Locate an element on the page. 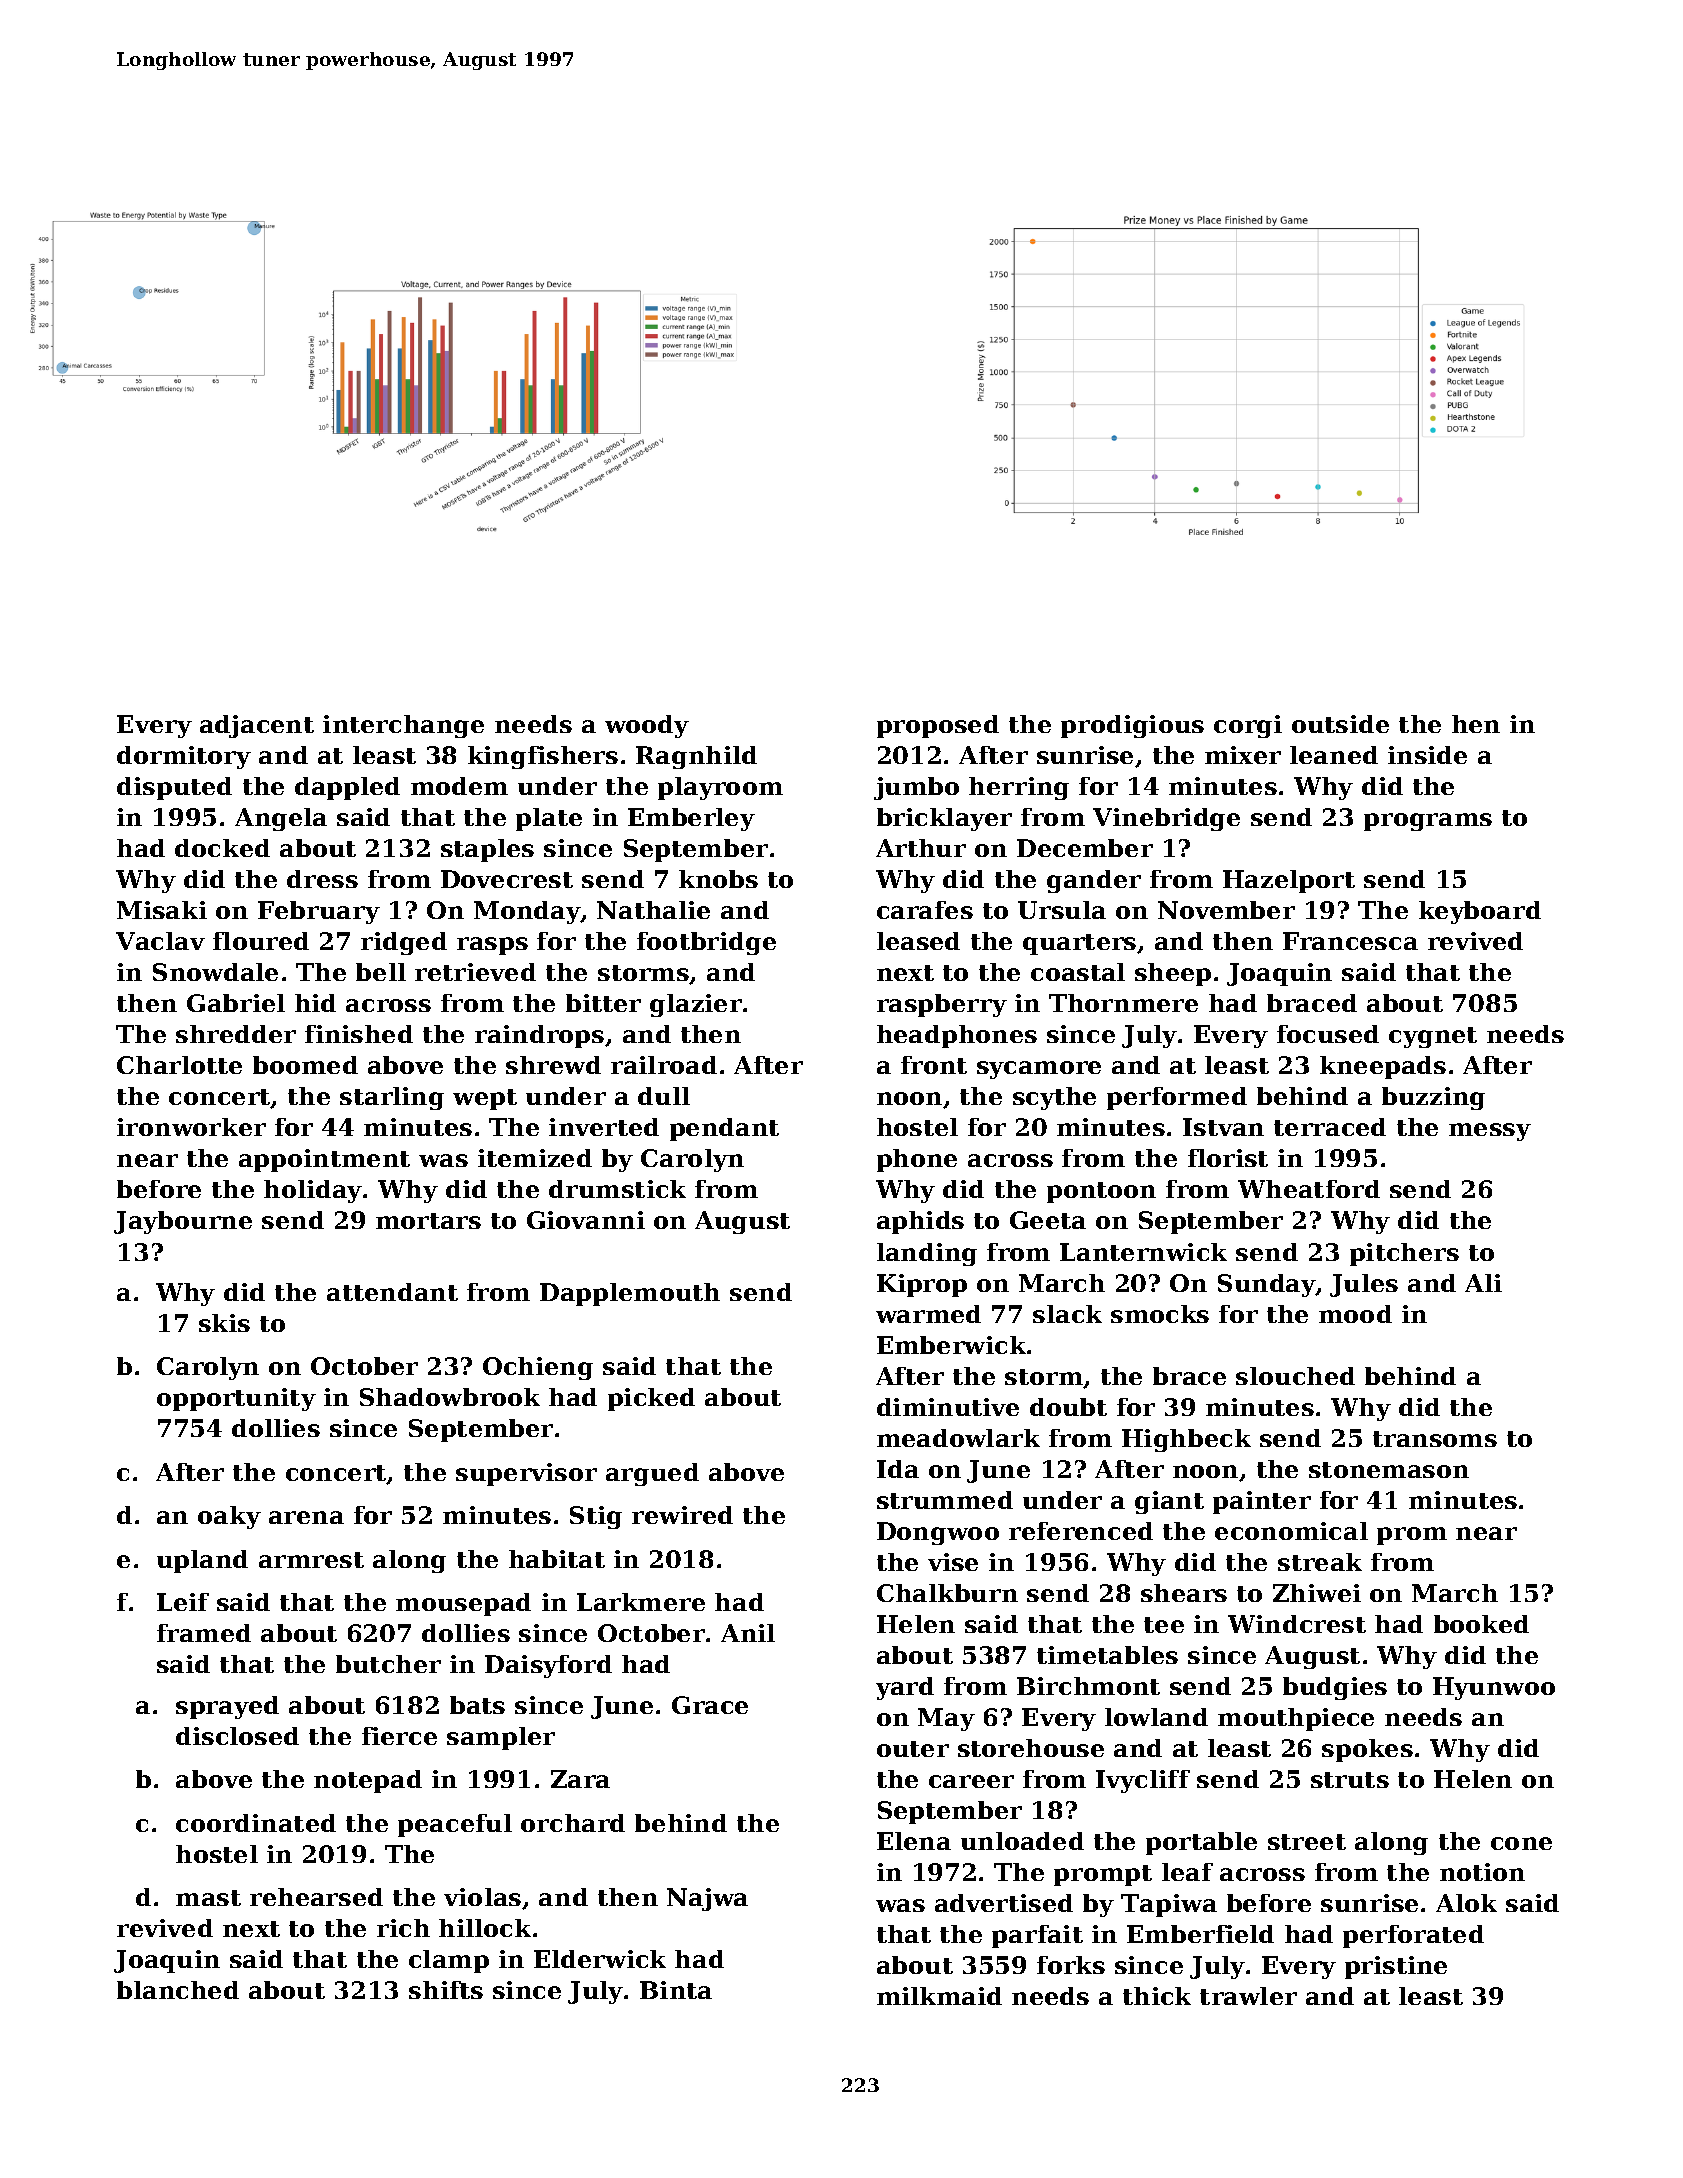  blanched is located at coordinates (178, 1990).
